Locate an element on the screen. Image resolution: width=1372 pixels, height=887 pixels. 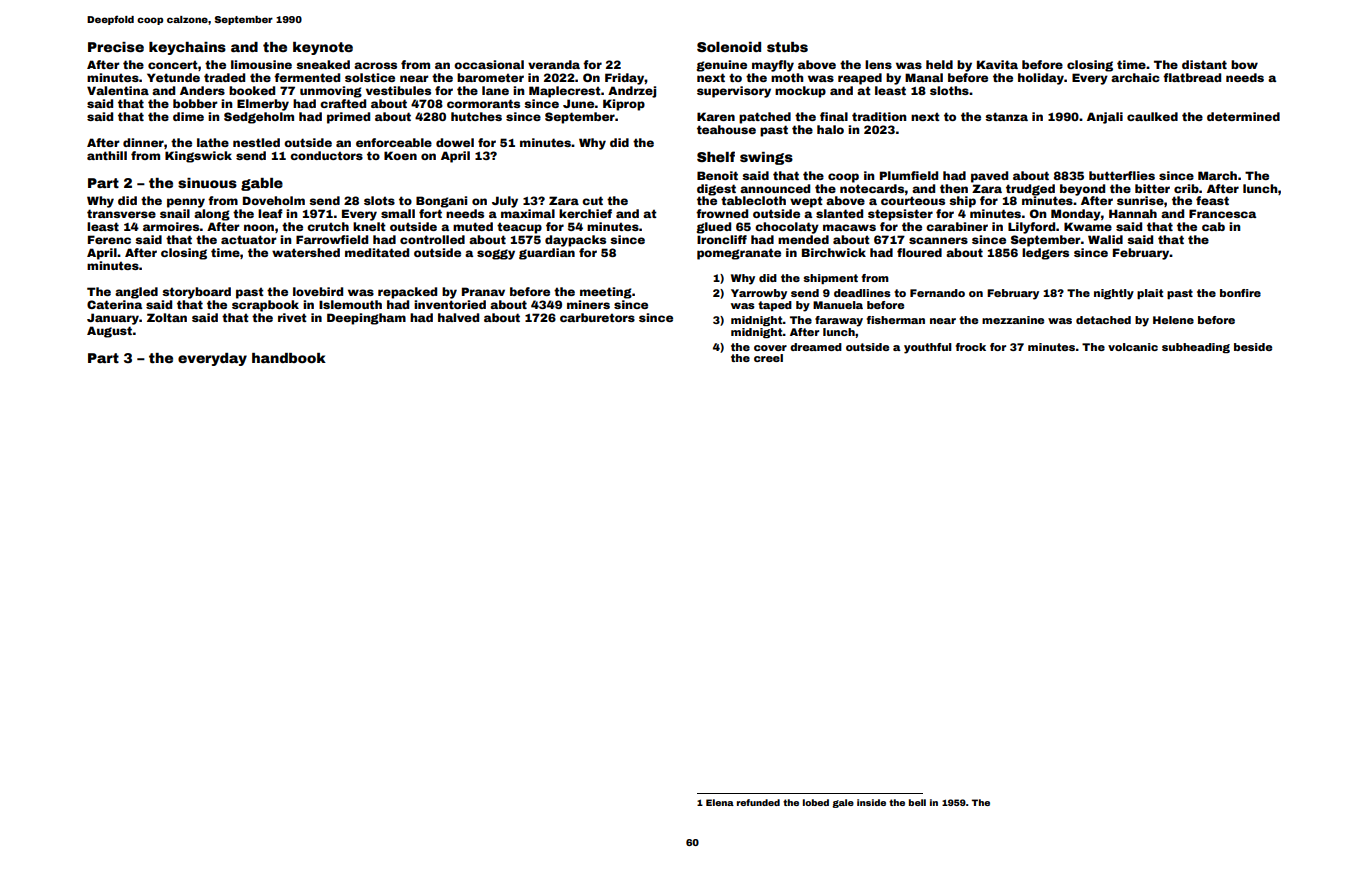
creel is located at coordinates (768, 358).
